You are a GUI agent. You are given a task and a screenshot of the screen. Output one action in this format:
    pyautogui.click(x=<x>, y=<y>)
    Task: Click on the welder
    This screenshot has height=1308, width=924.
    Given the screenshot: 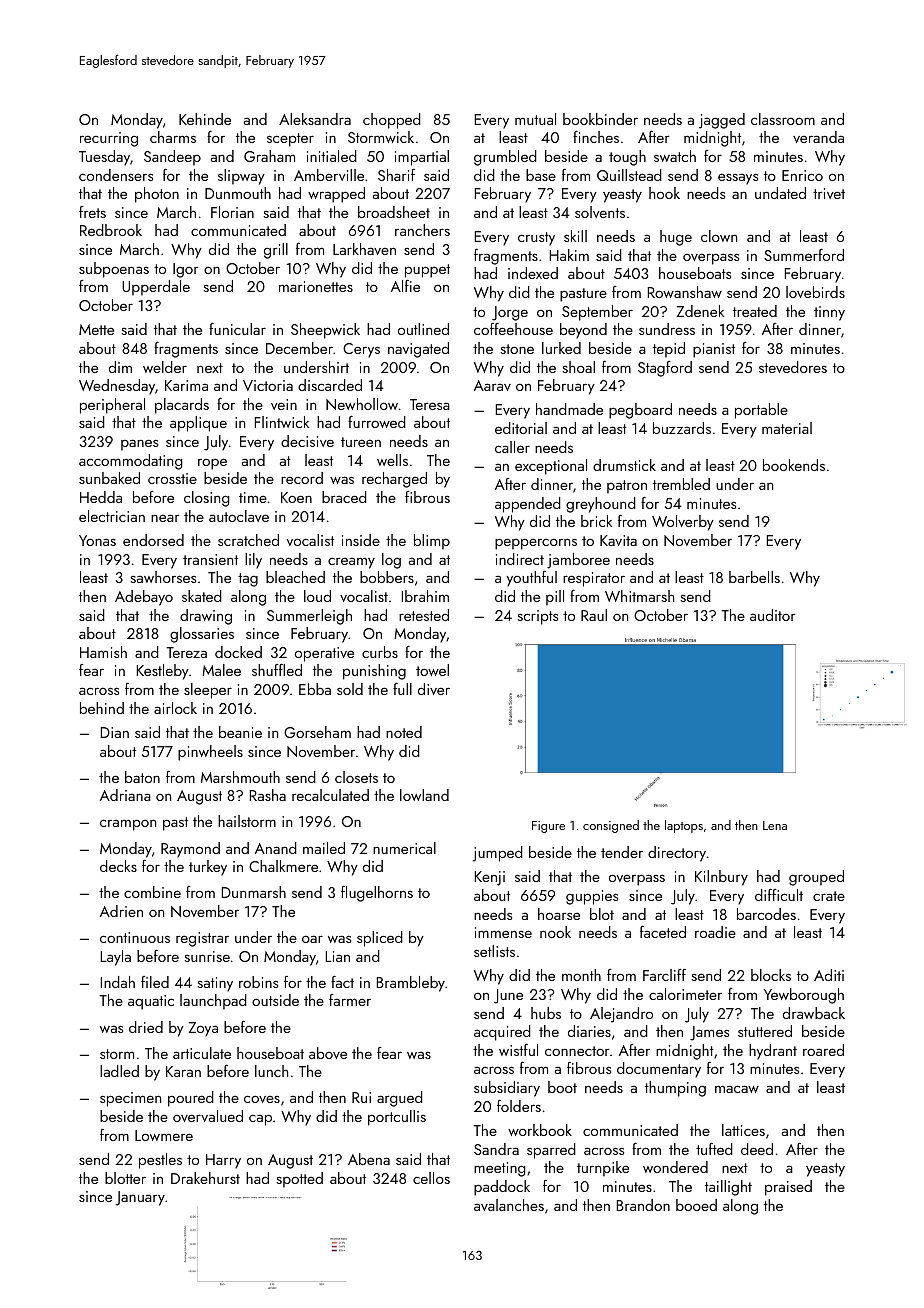 What is the action you would take?
    pyautogui.click(x=165, y=367)
